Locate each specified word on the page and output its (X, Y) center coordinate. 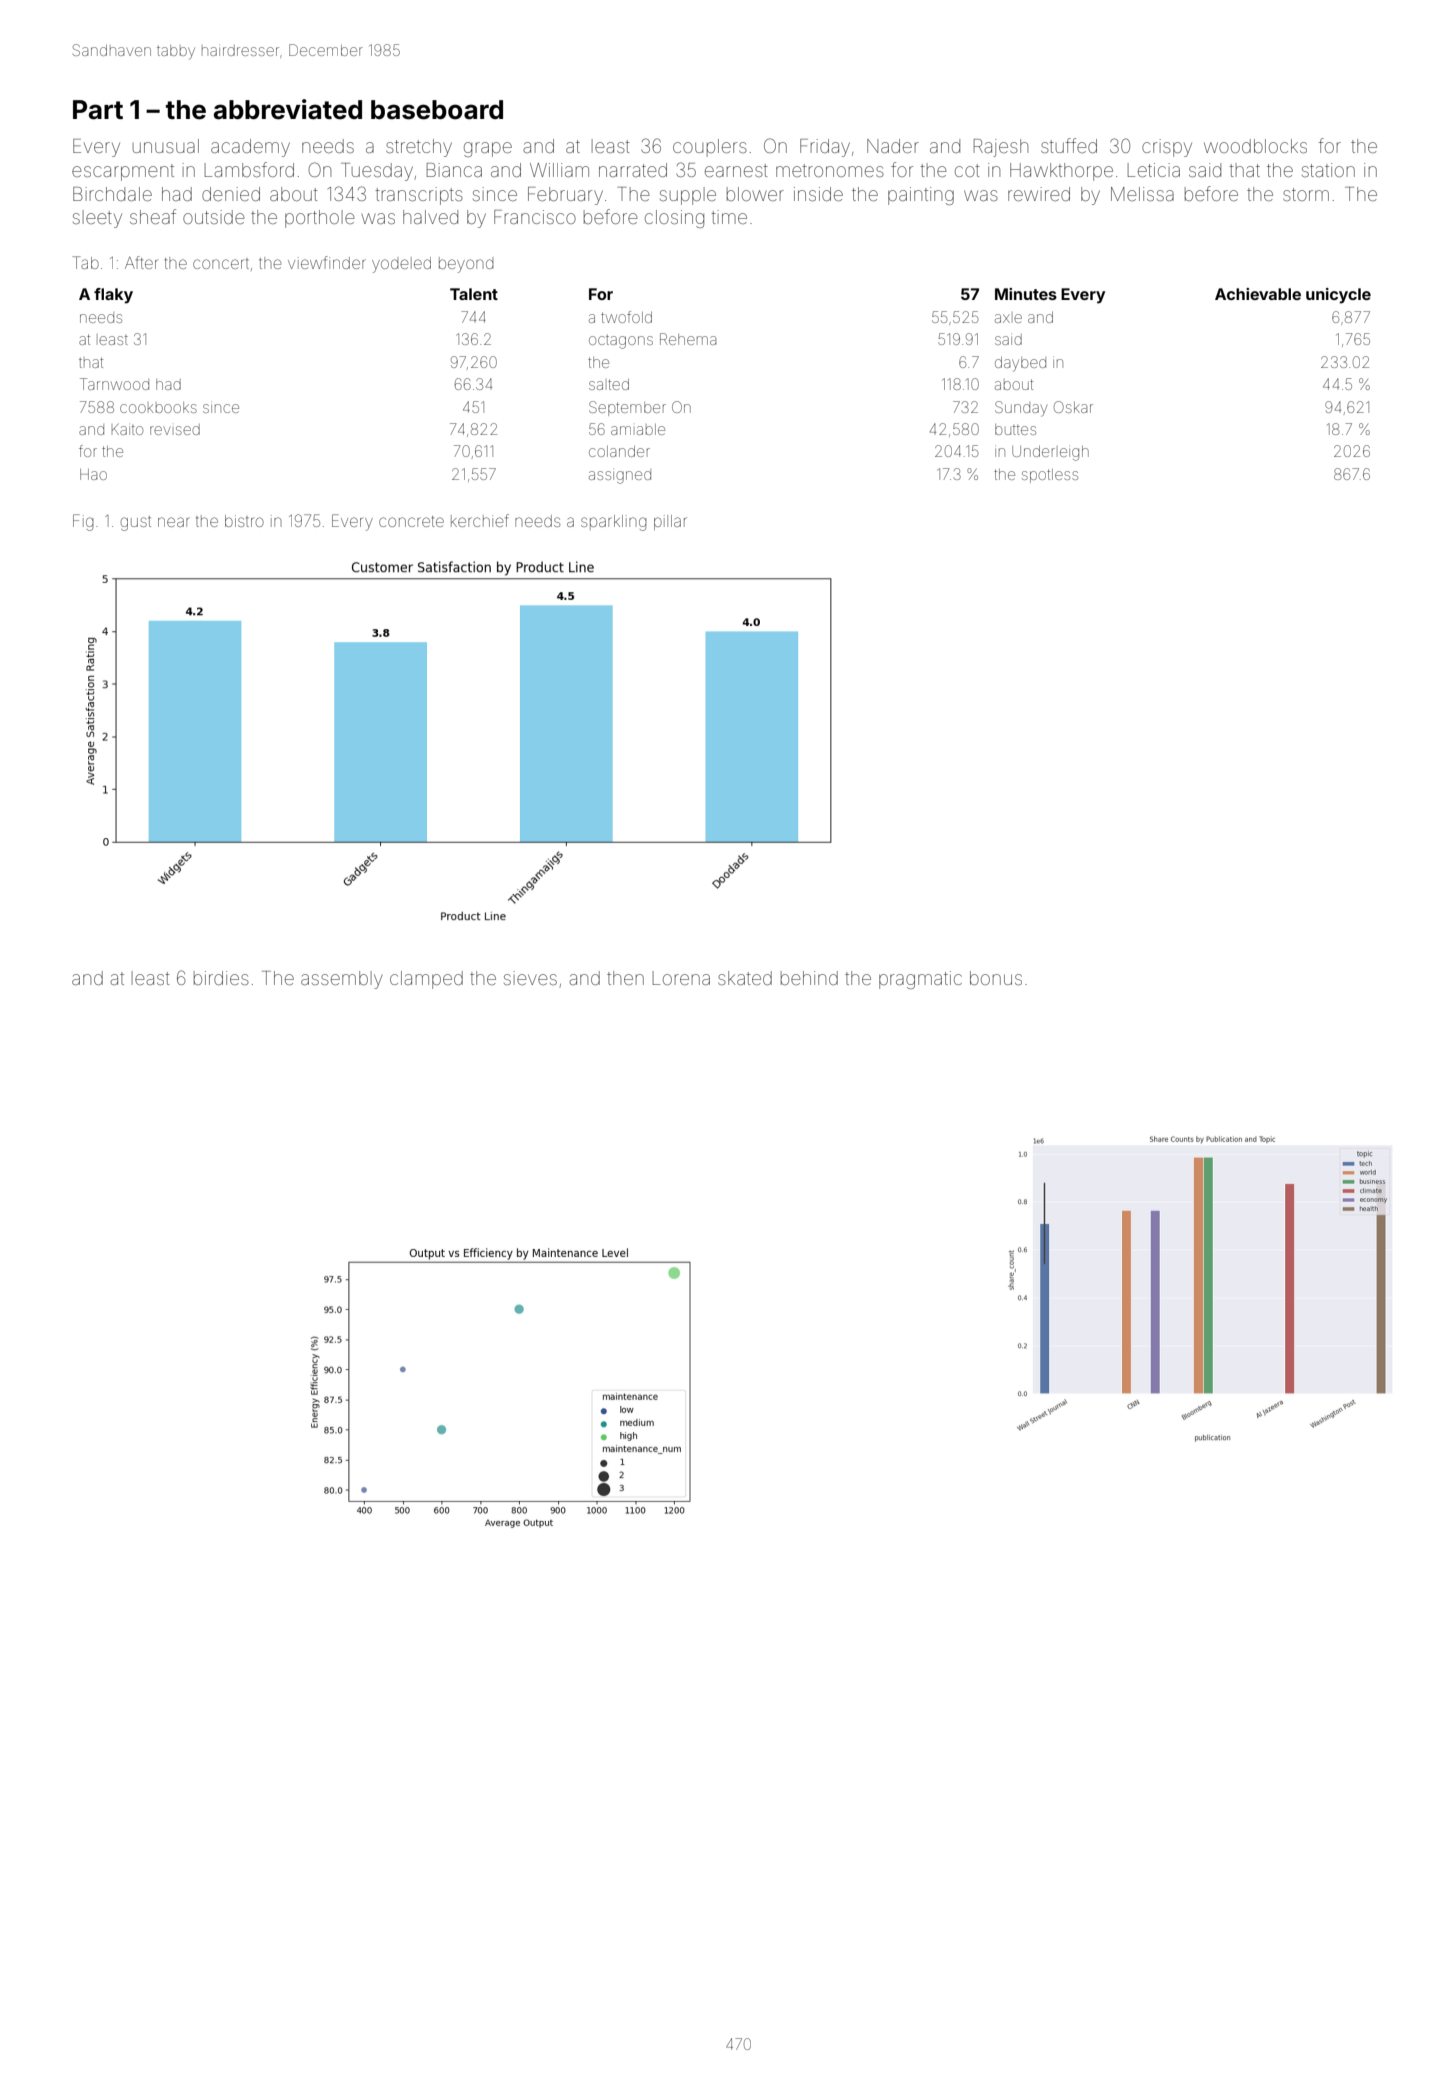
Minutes (1026, 294)
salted (609, 384)
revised (175, 429)
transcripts (419, 196)
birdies (221, 978)
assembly (341, 980)
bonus (996, 978)
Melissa (1142, 194)
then (625, 978)
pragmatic (920, 980)
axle (1008, 318)
